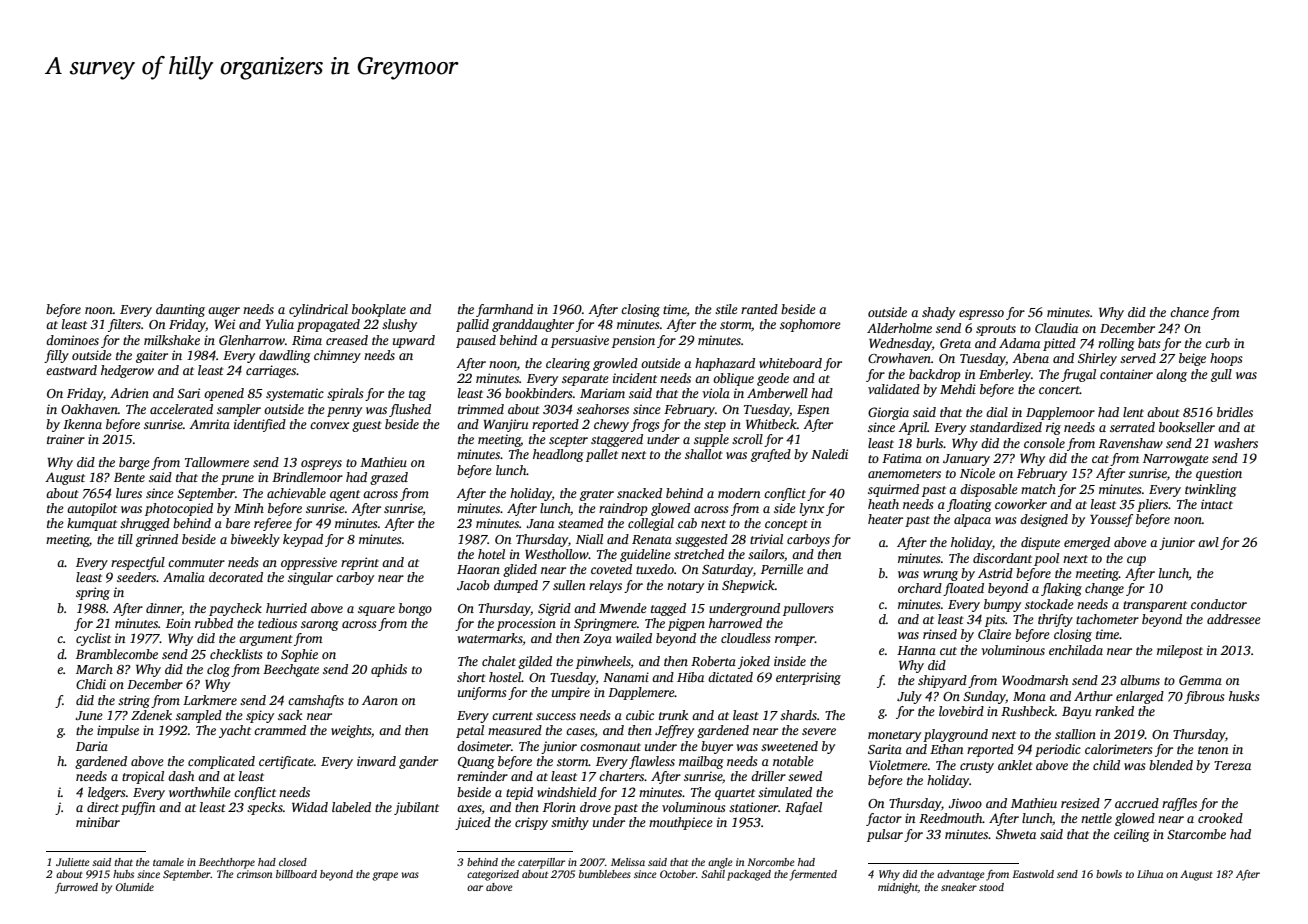 This screenshot has height=924, width=1308. What do you see at coordinates (726, 309) in the screenshot?
I see `stile` at bounding box center [726, 309].
